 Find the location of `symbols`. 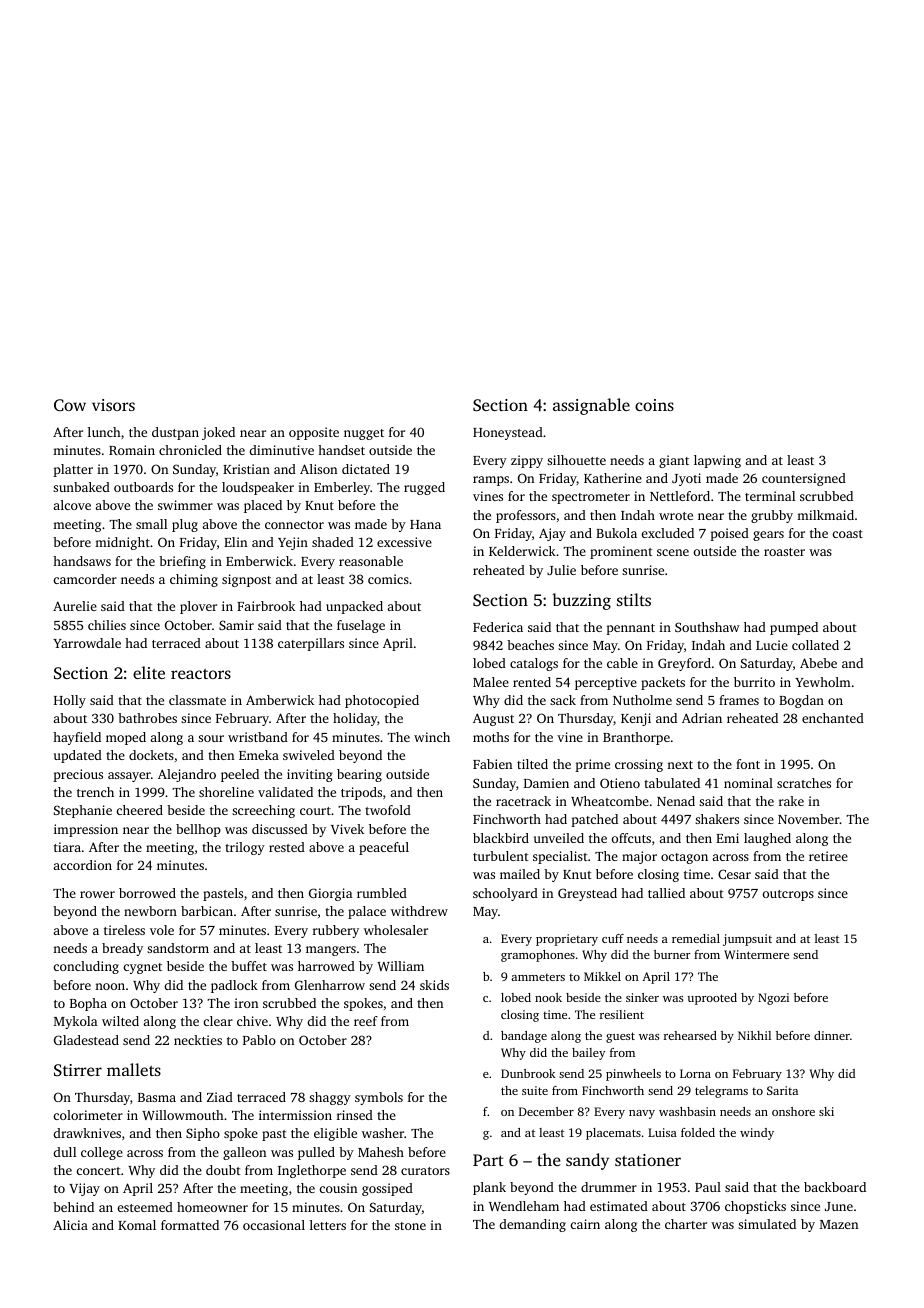

symbols is located at coordinates (379, 1098).
